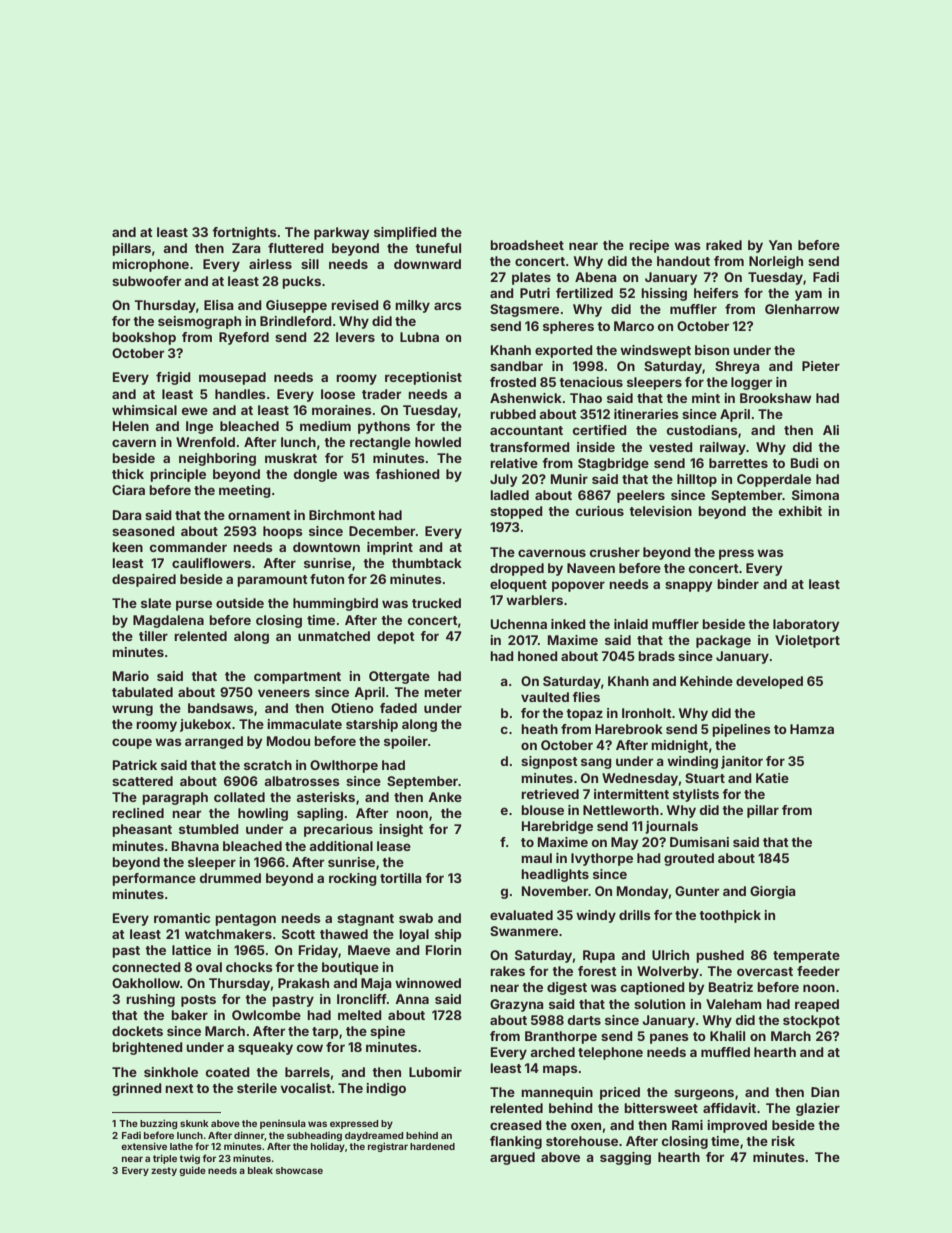 This screenshot has width=952, height=1233. Describe the element at coordinates (438, 248) in the screenshot. I see `tuneful` at that location.
